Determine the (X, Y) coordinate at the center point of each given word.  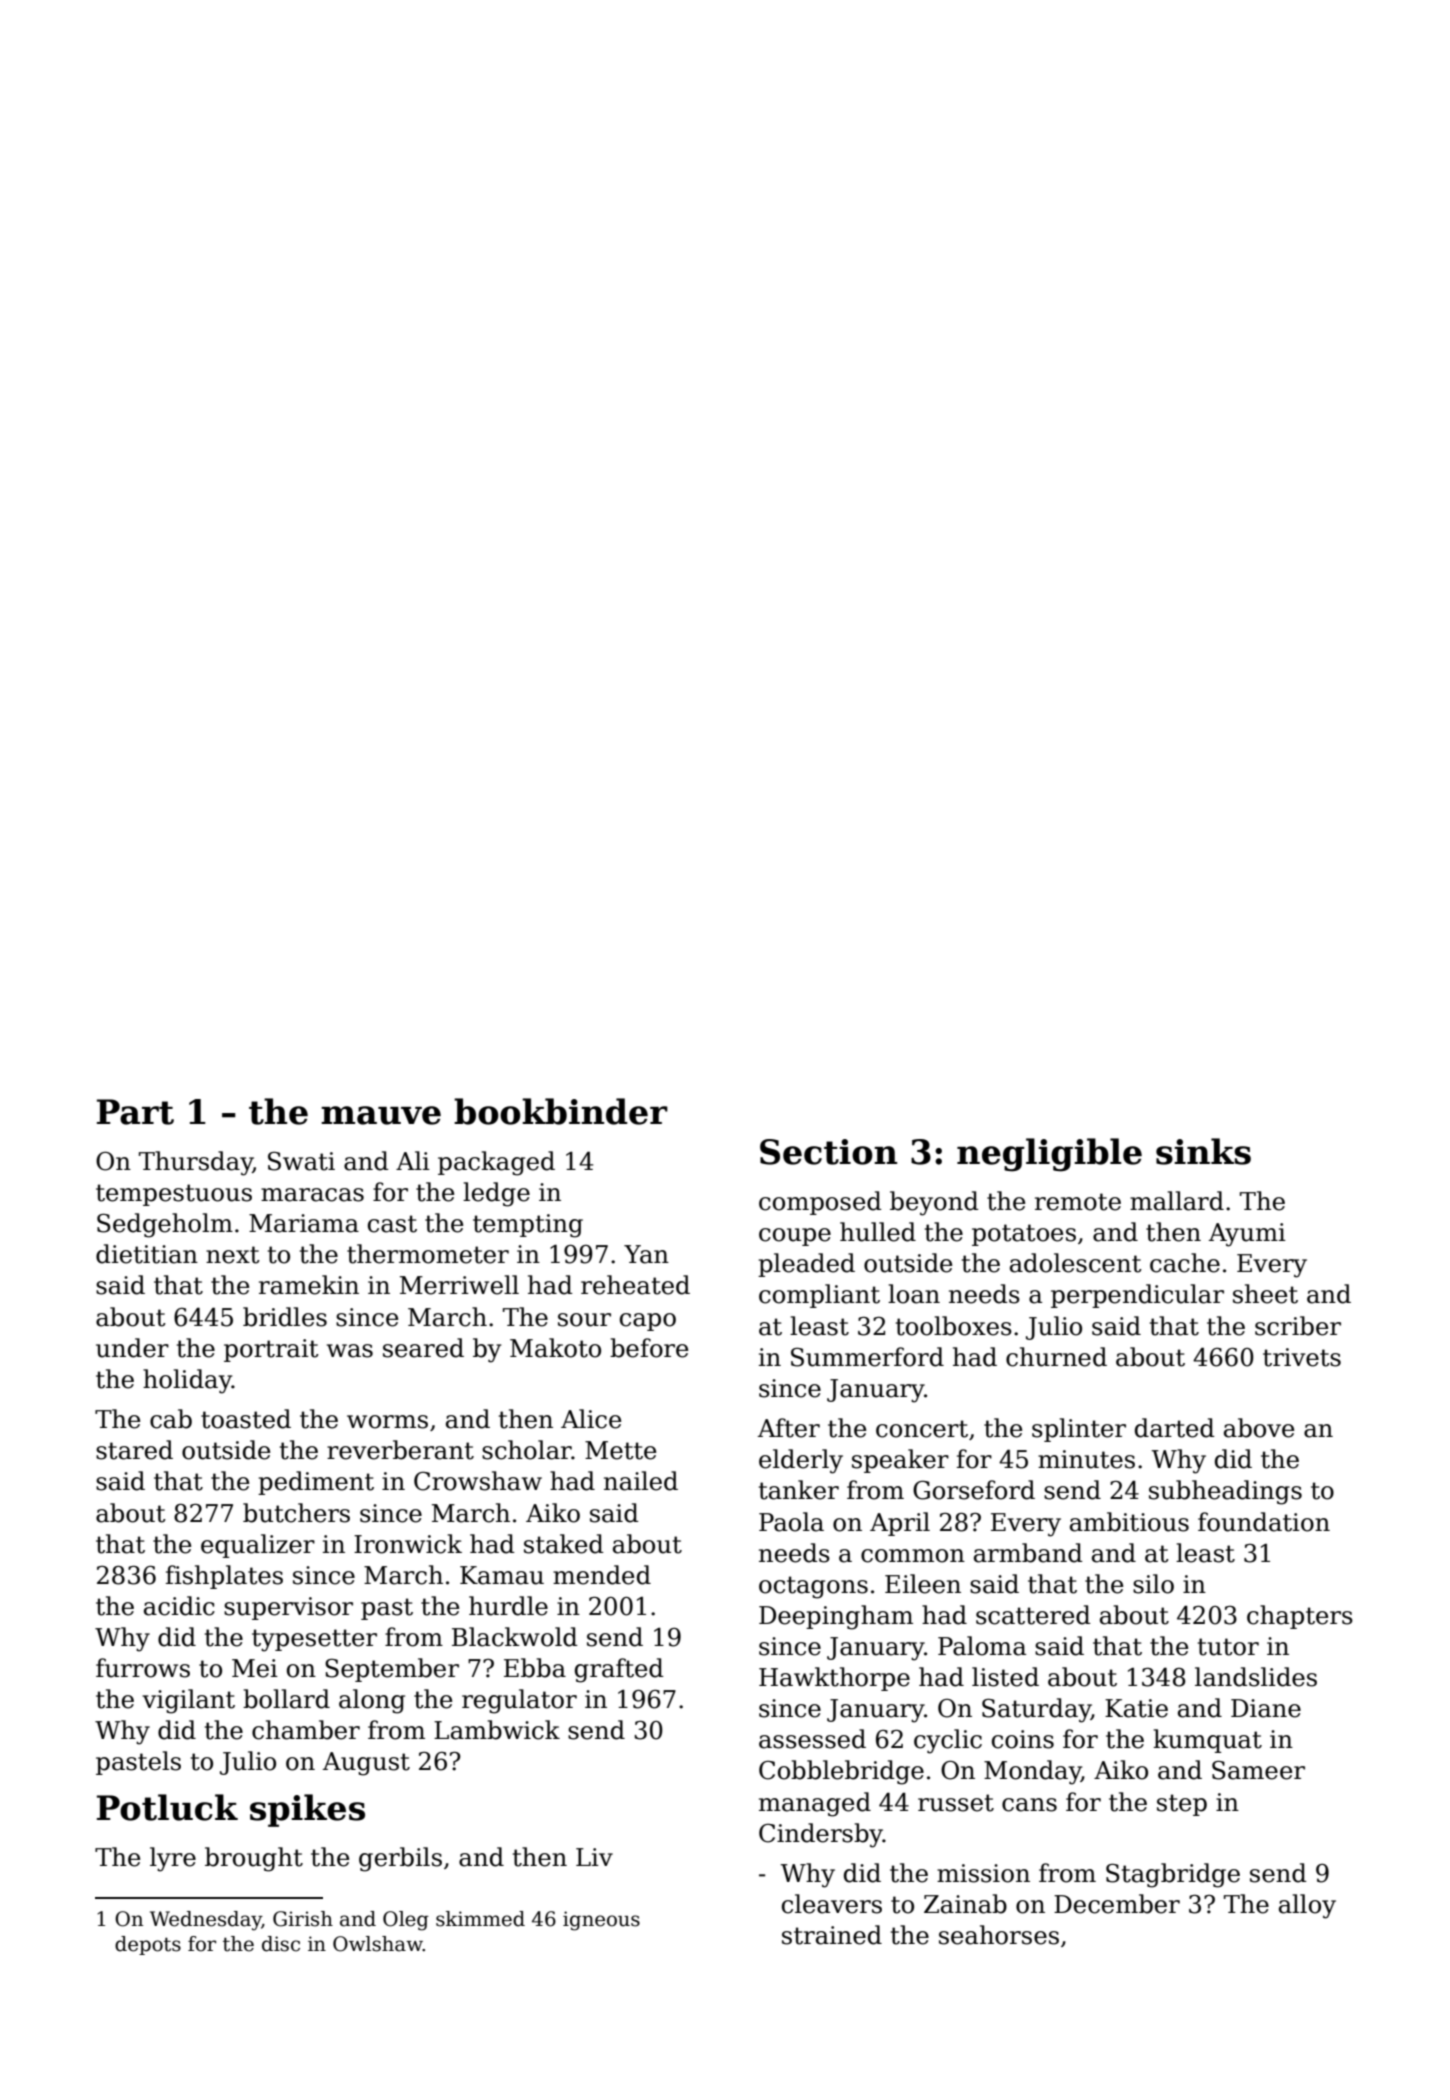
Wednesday (206, 1921)
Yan (646, 1254)
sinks (1203, 1151)
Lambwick (497, 1730)
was (350, 1351)
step (1182, 1805)
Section (828, 1152)
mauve (381, 1115)
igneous (601, 1921)
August (366, 1764)
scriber (1298, 1326)
